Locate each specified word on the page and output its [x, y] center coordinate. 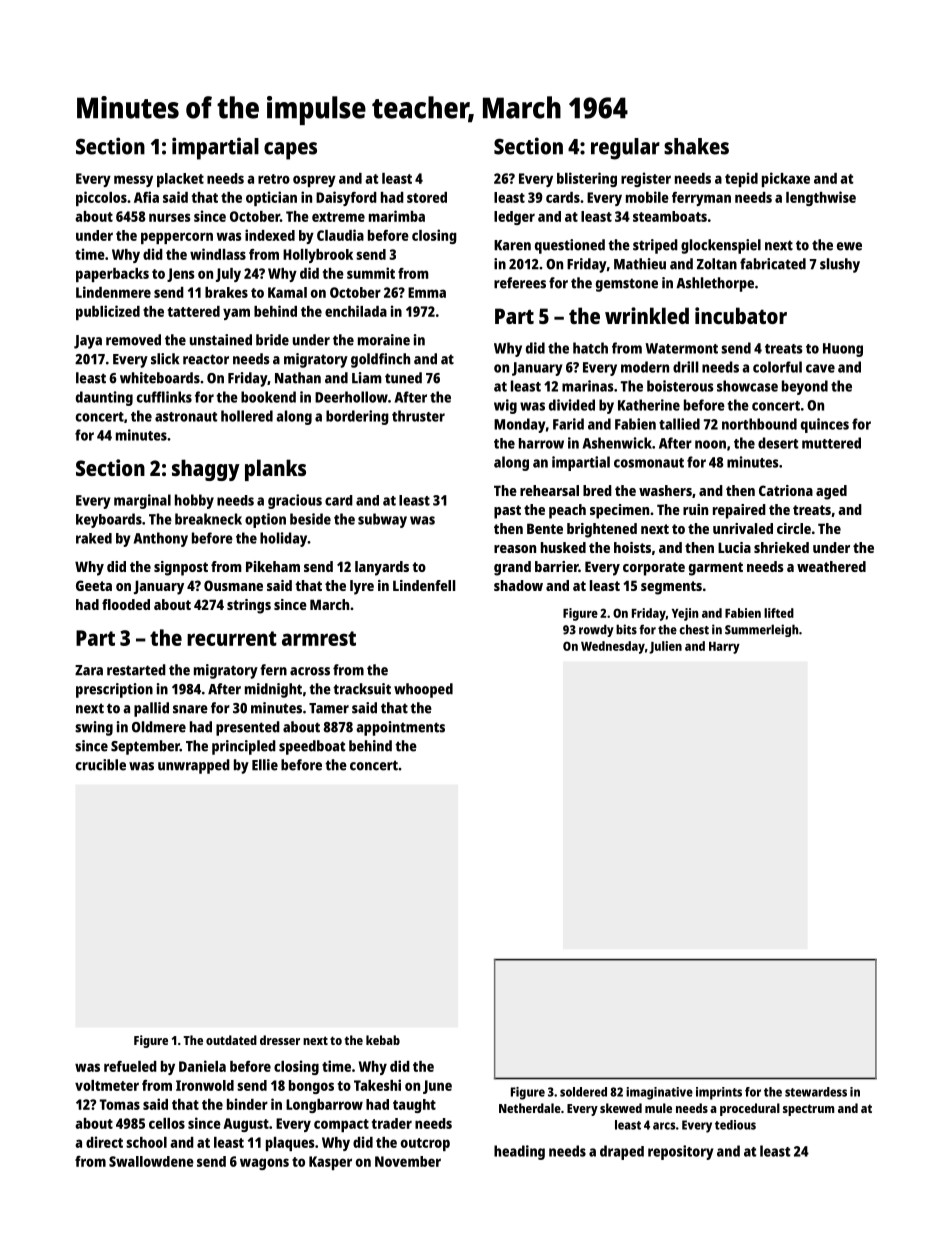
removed [133, 340]
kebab [383, 1040]
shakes [696, 146]
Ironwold [205, 1085]
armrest [319, 638]
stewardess [816, 1092]
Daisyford [346, 198]
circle [794, 528]
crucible [101, 765]
